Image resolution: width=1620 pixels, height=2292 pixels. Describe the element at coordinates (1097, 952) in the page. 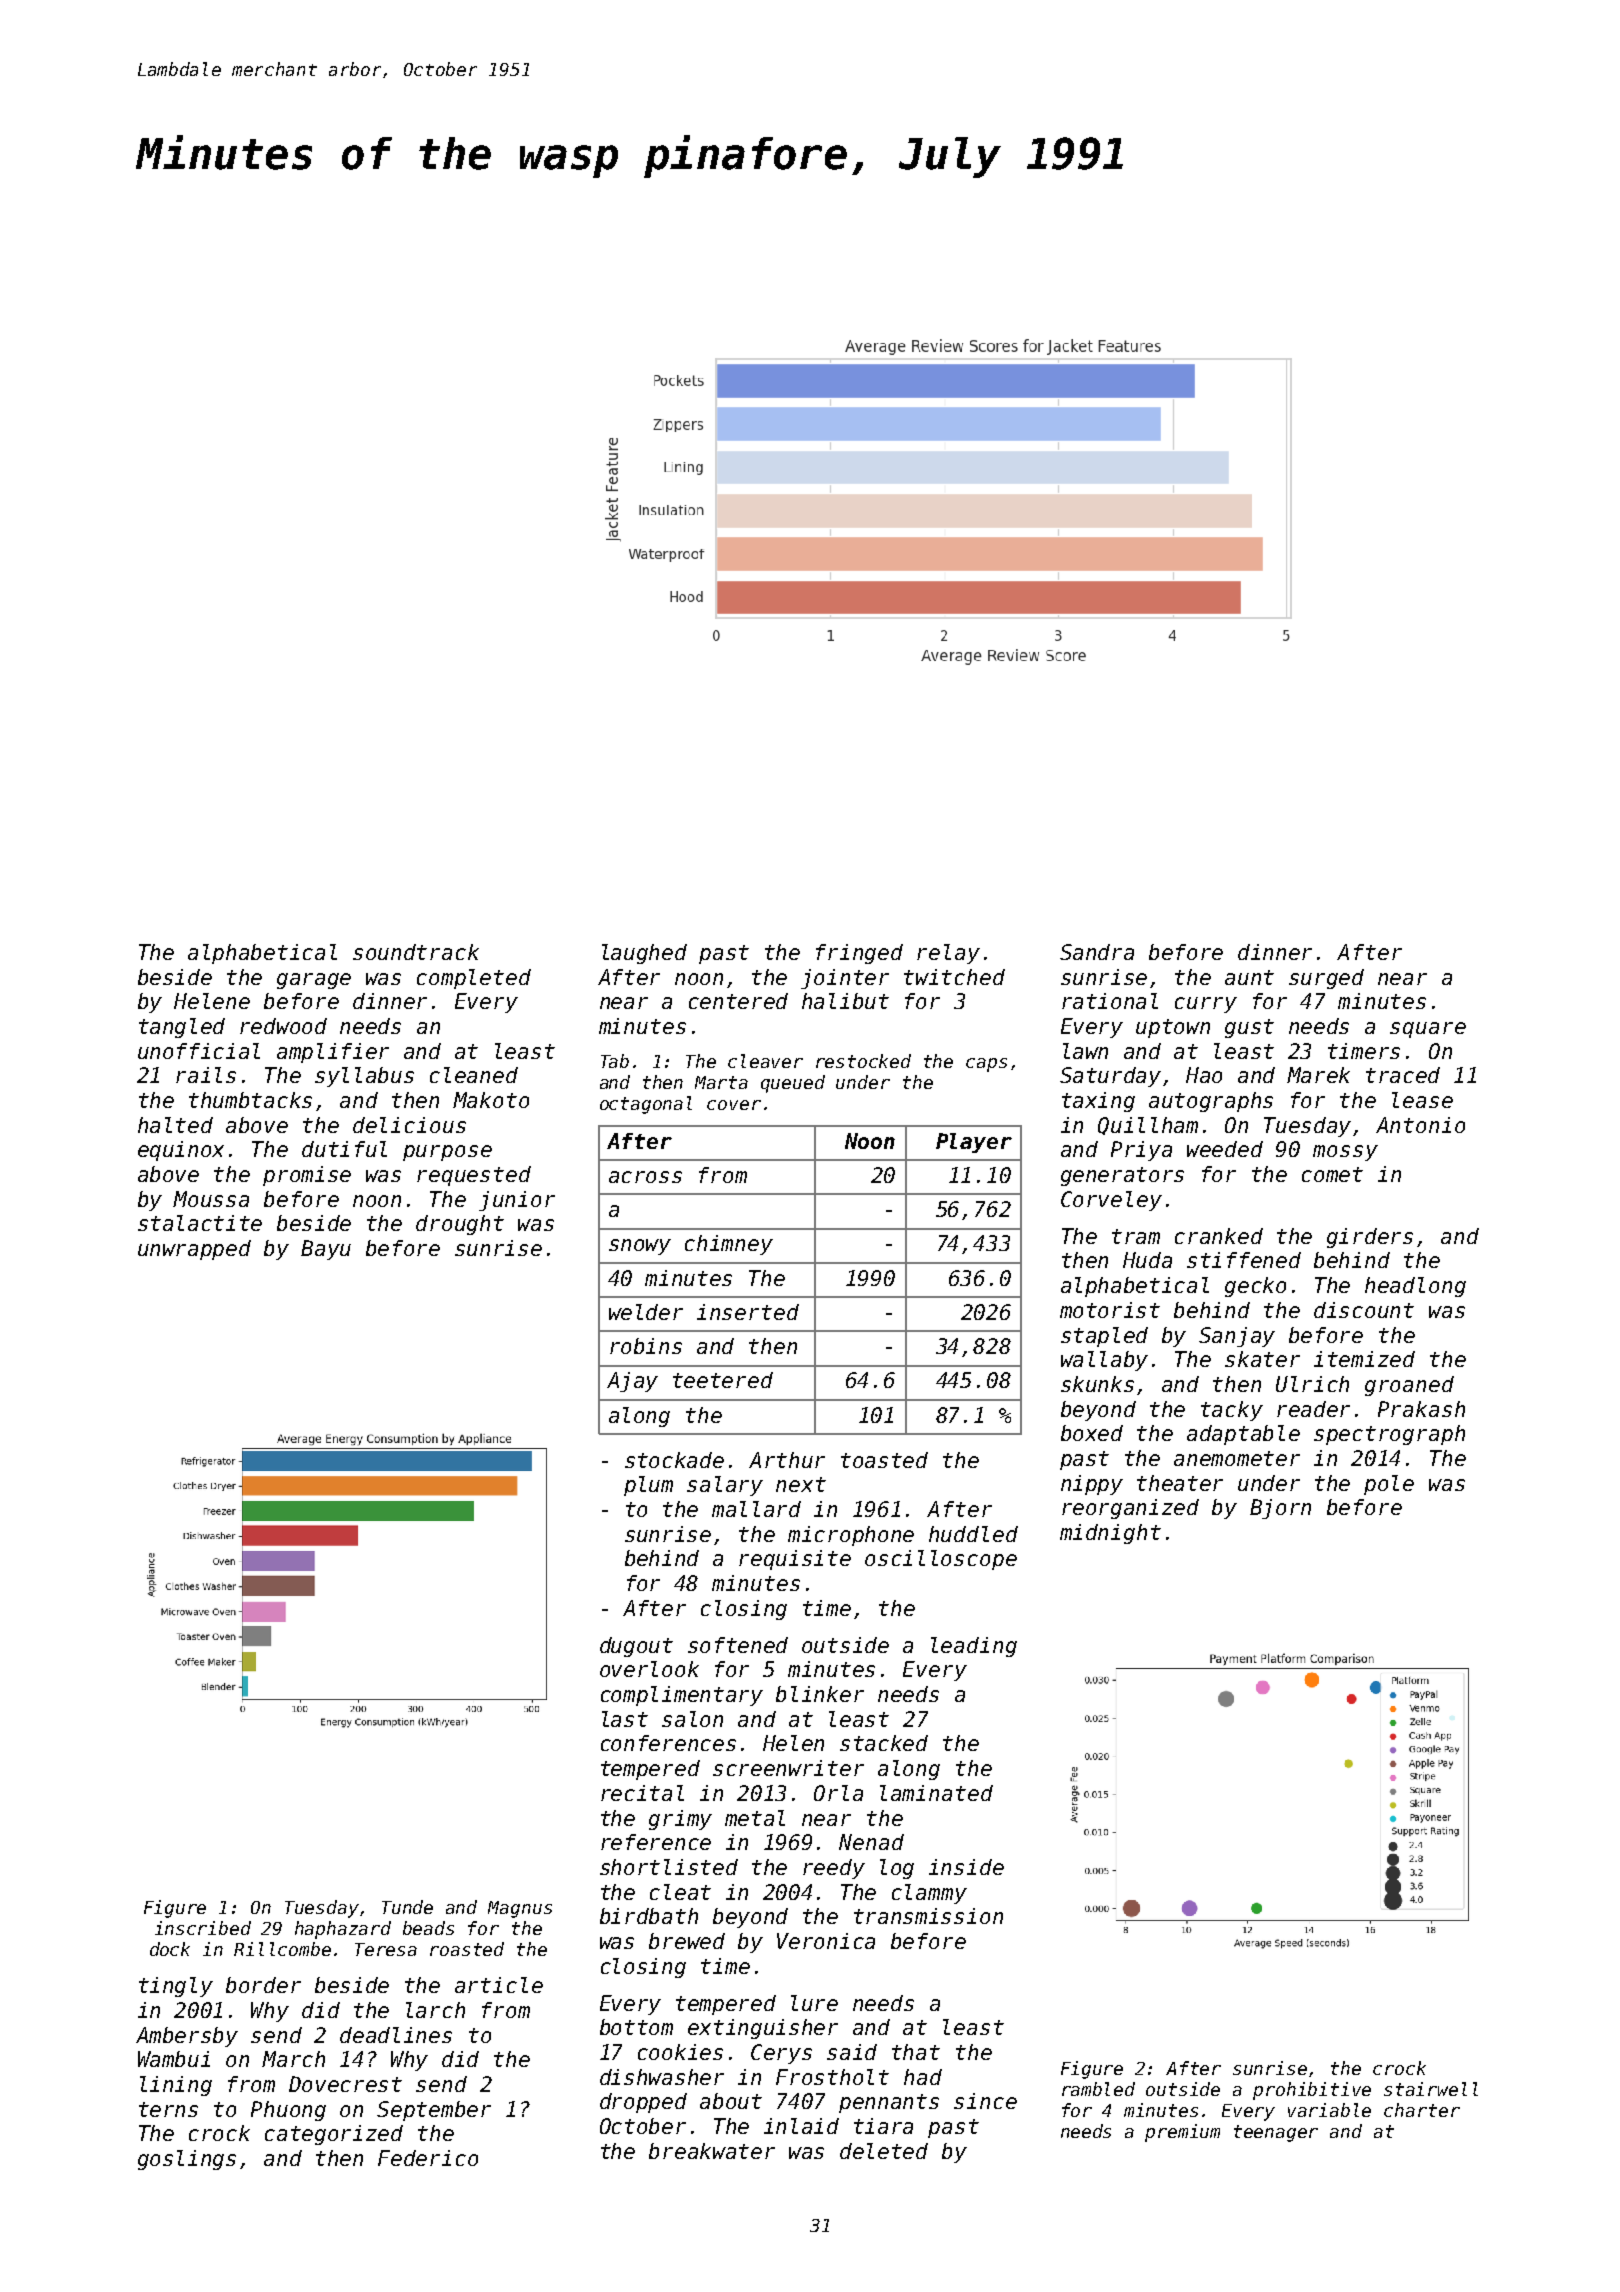

I see `Sandra` at that location.
